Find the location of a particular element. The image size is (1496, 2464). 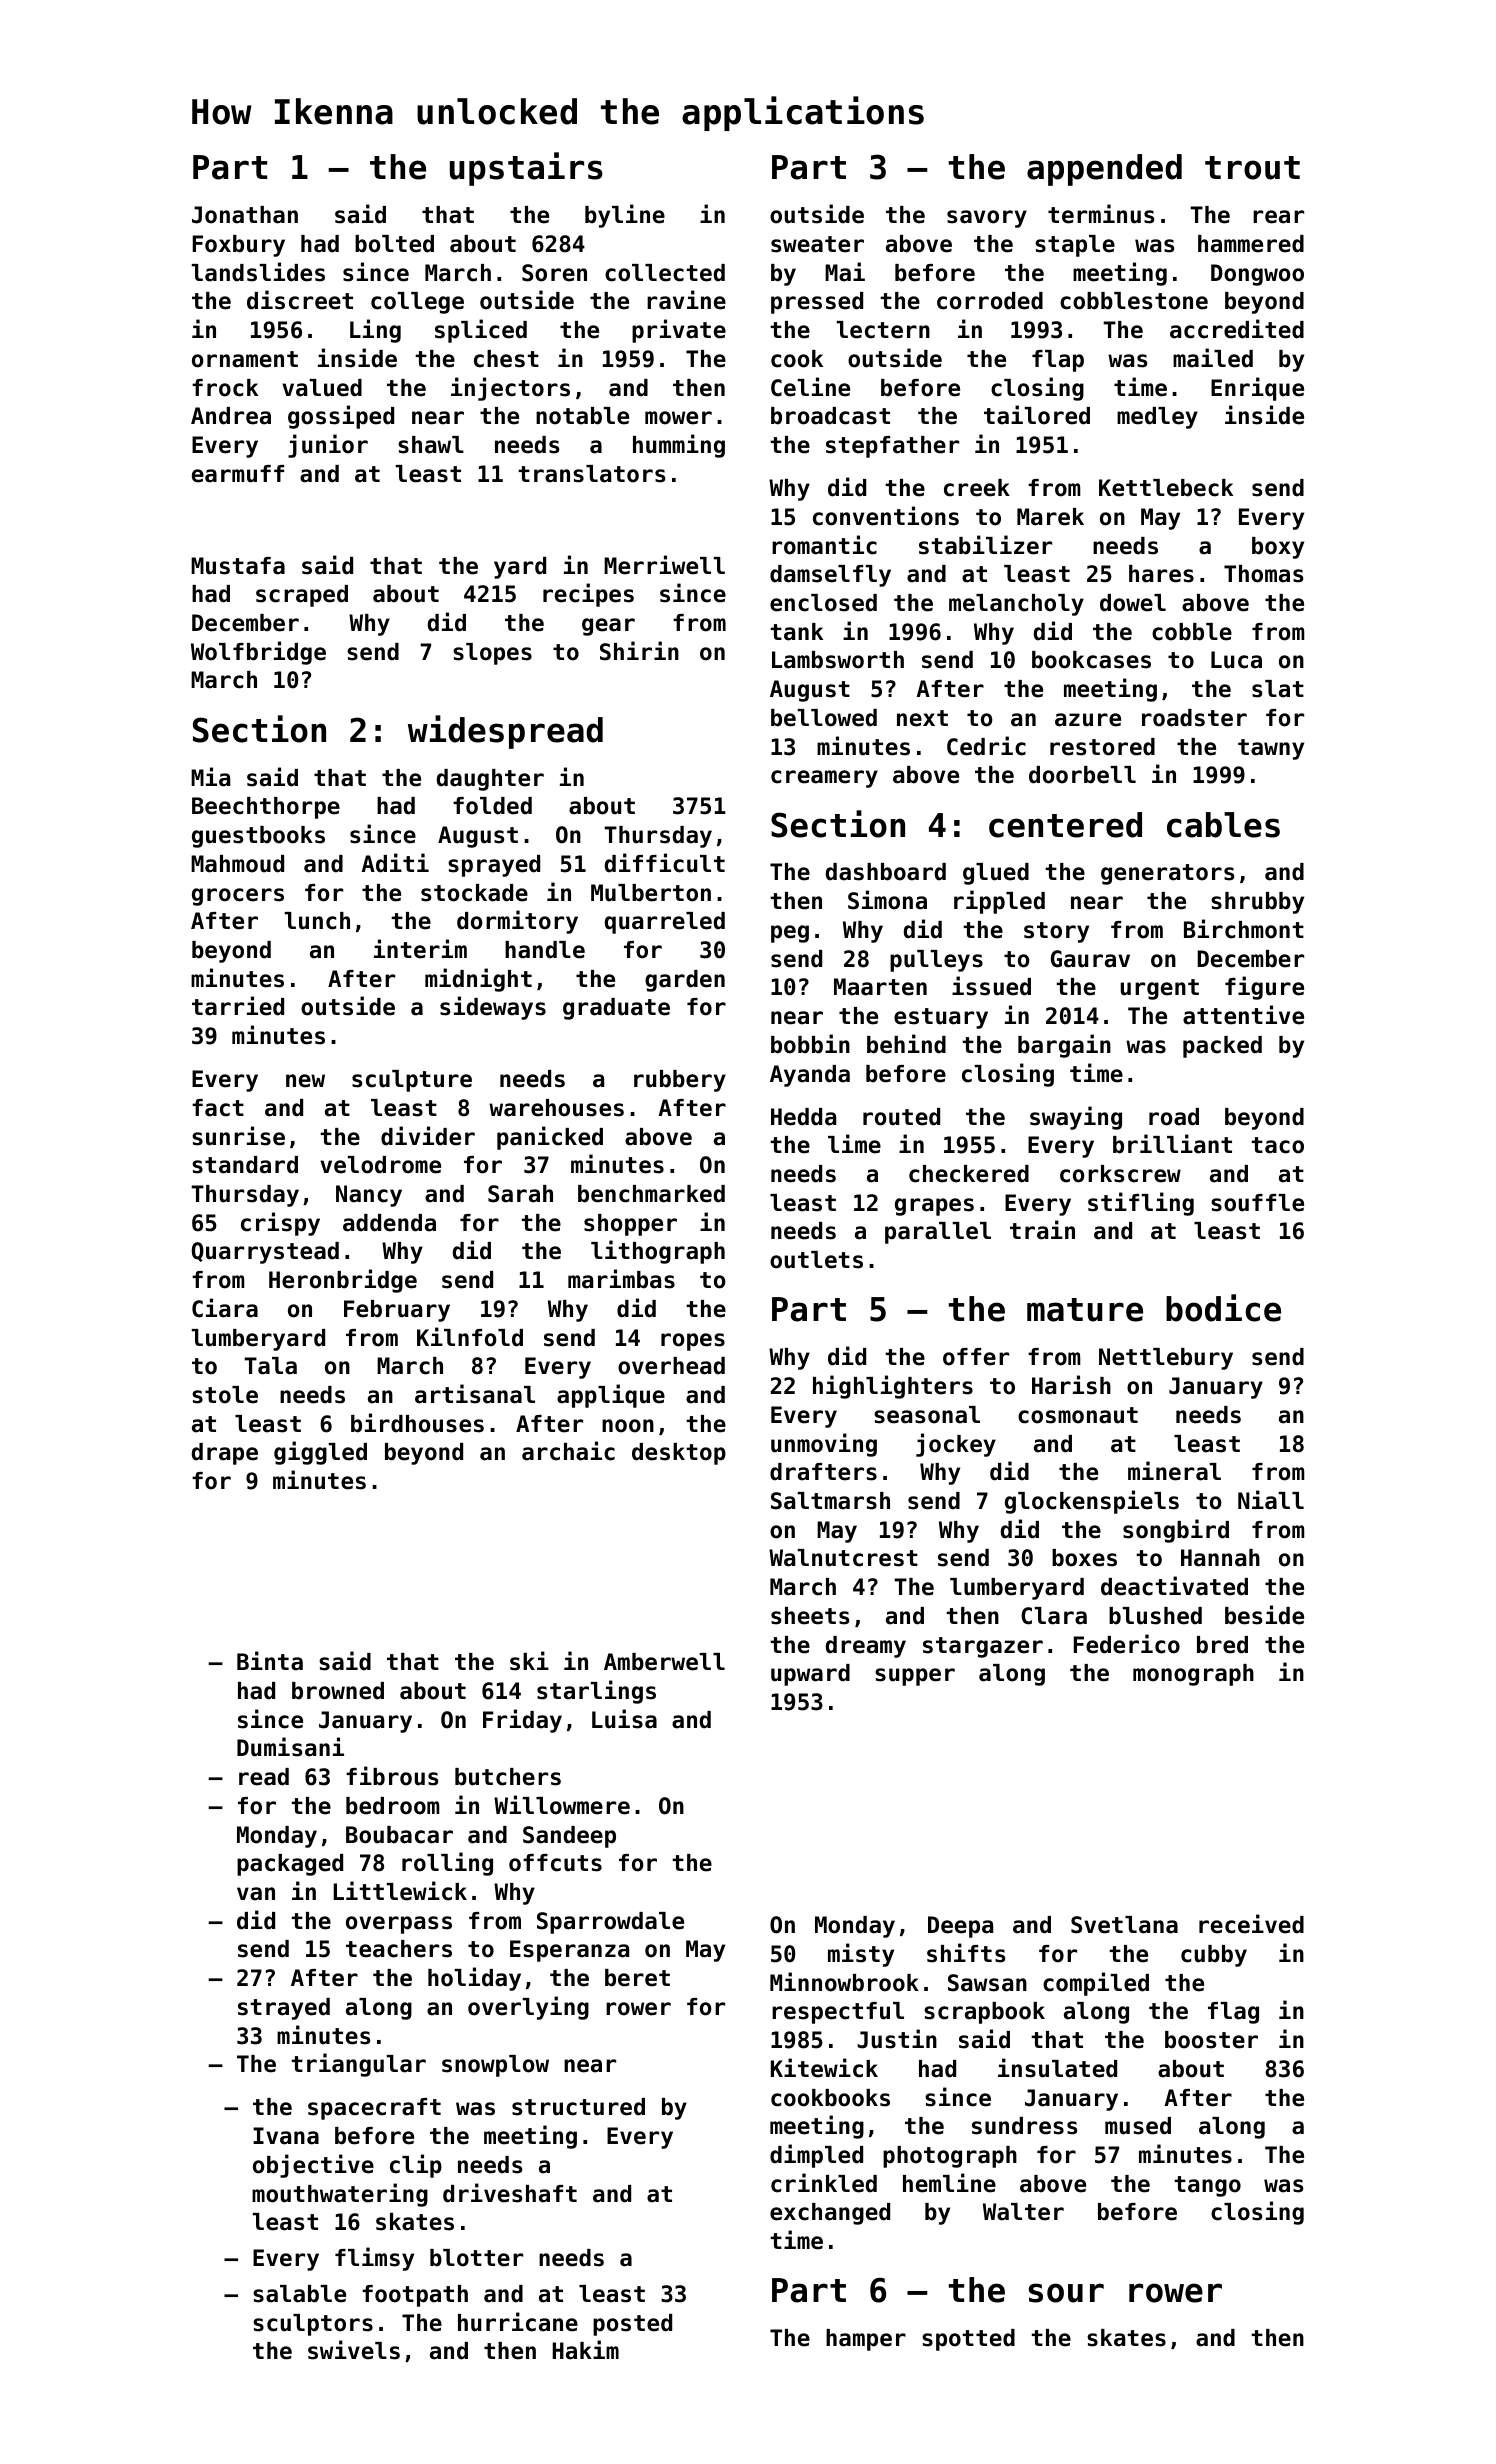

byline is located at coordinates (625, 216).
